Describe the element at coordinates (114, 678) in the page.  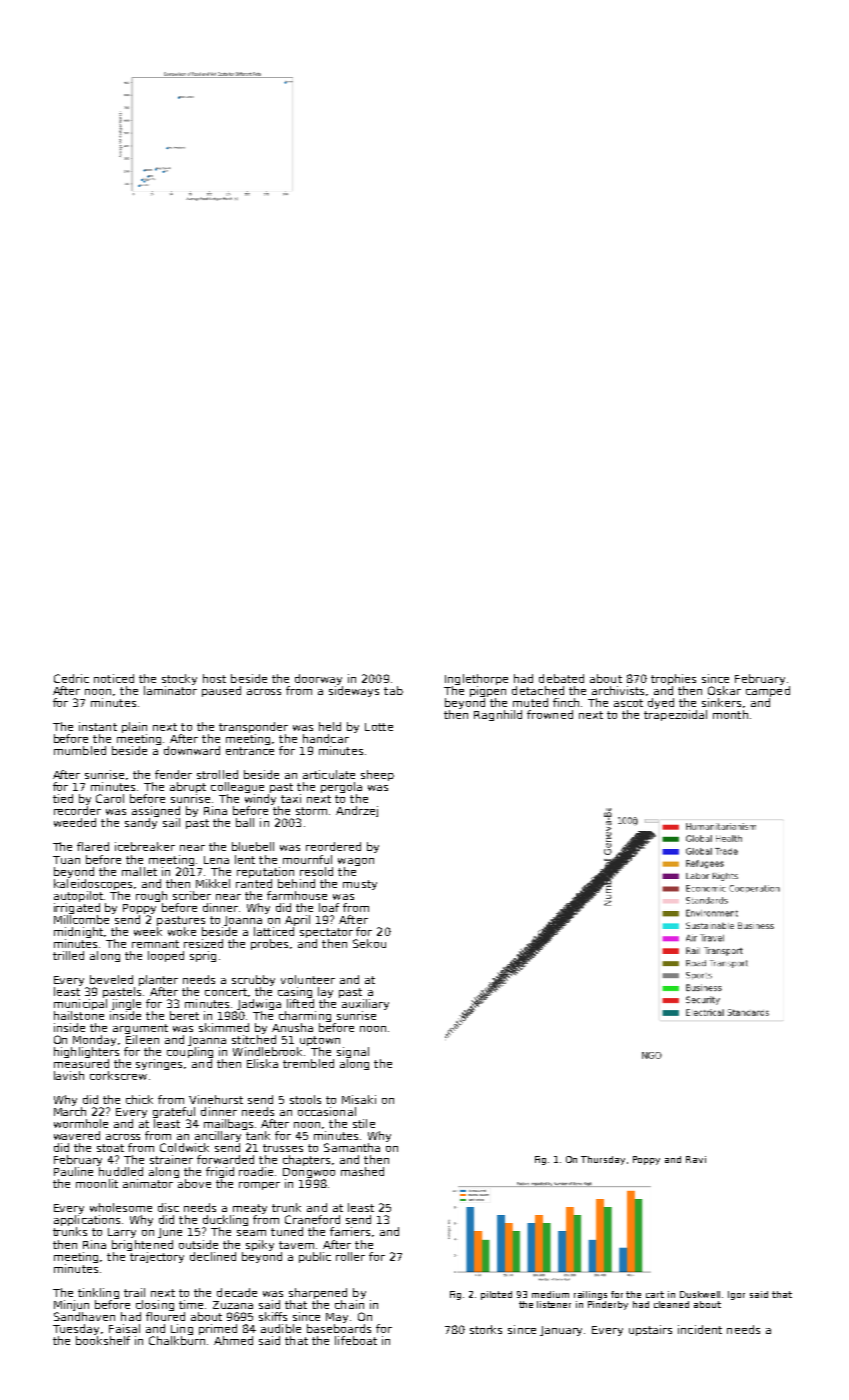
I see `noticed` at that location.
